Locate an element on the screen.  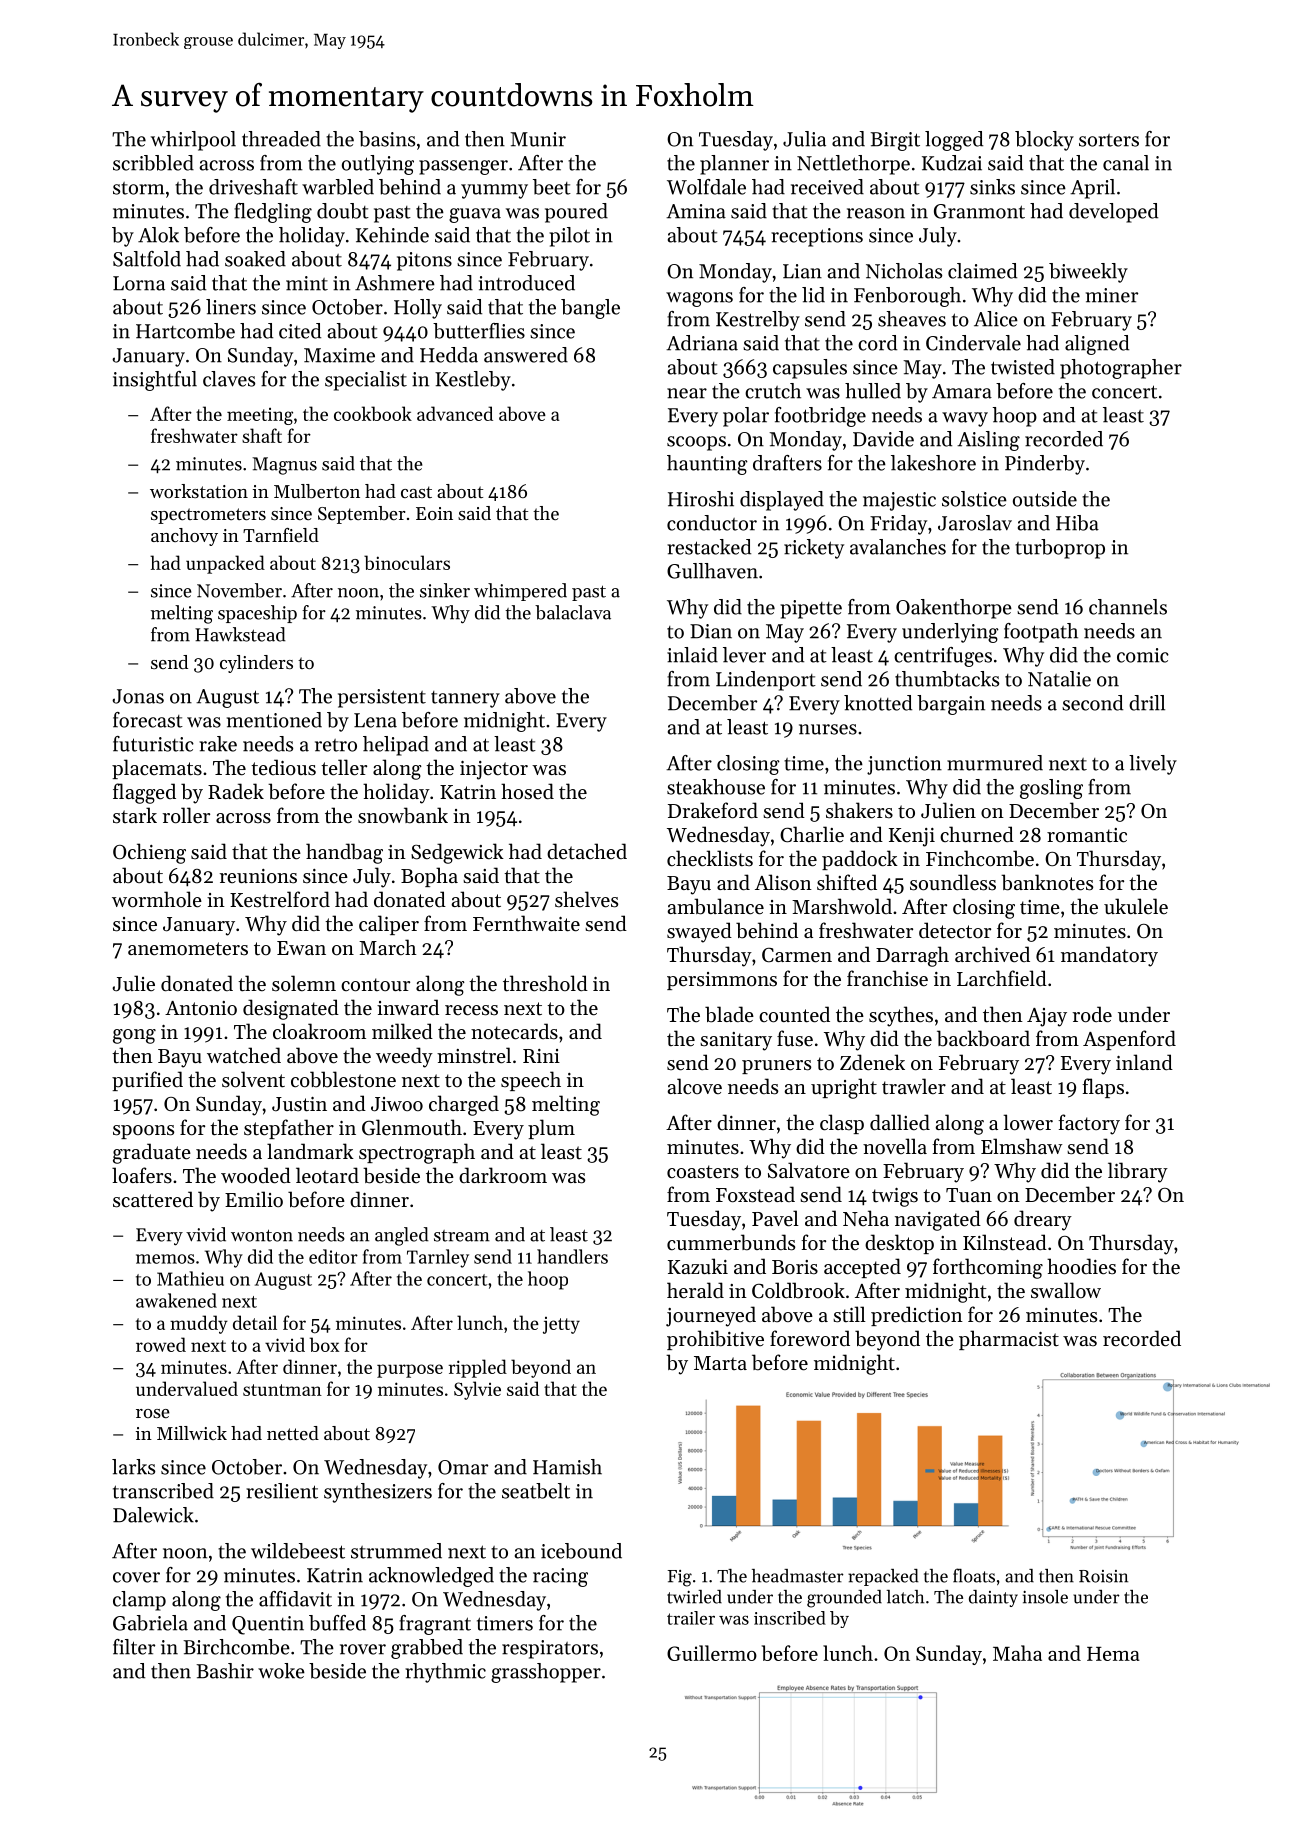
developed is located at coordinates (1113, 213).
